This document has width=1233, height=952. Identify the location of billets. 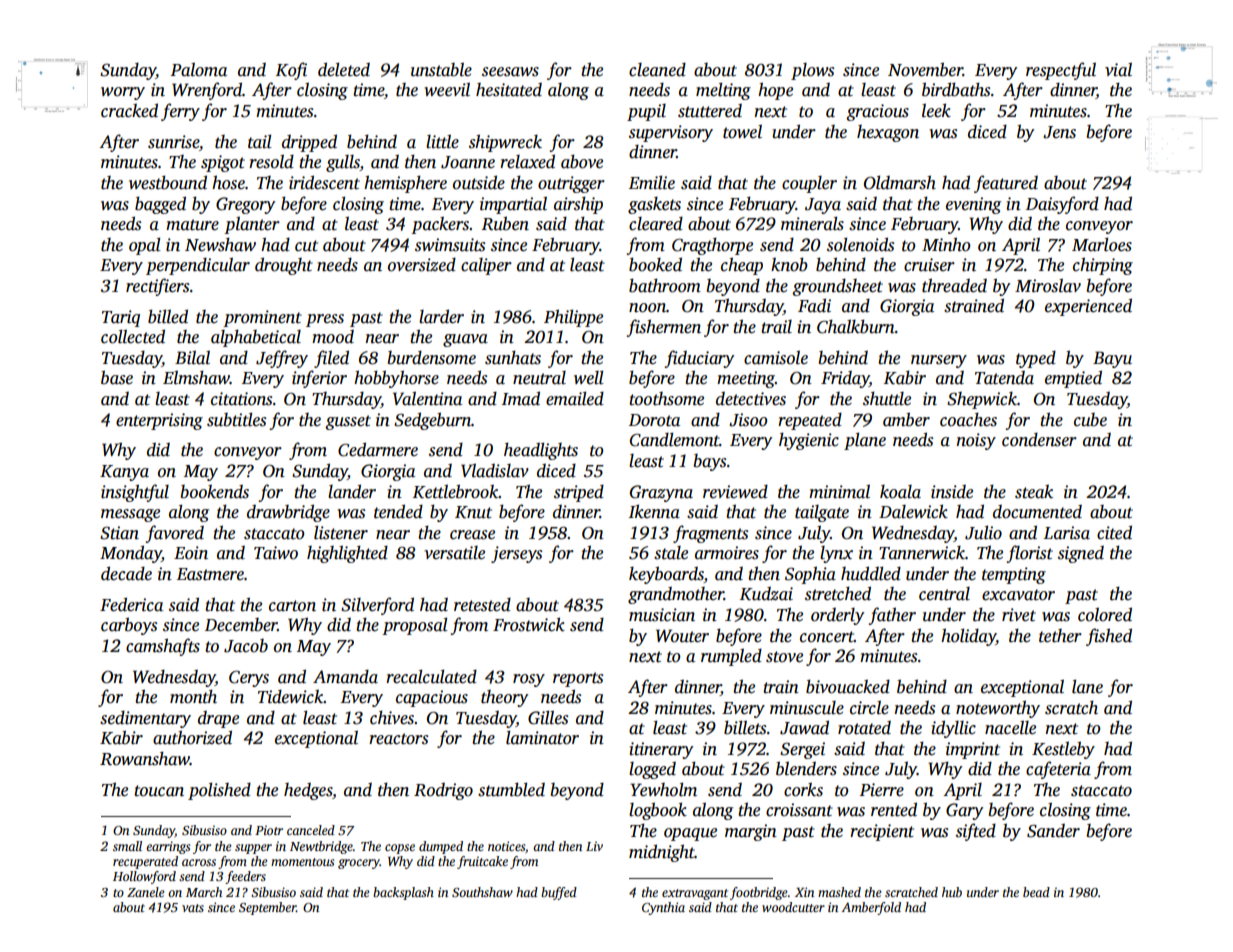
(745, 727).
